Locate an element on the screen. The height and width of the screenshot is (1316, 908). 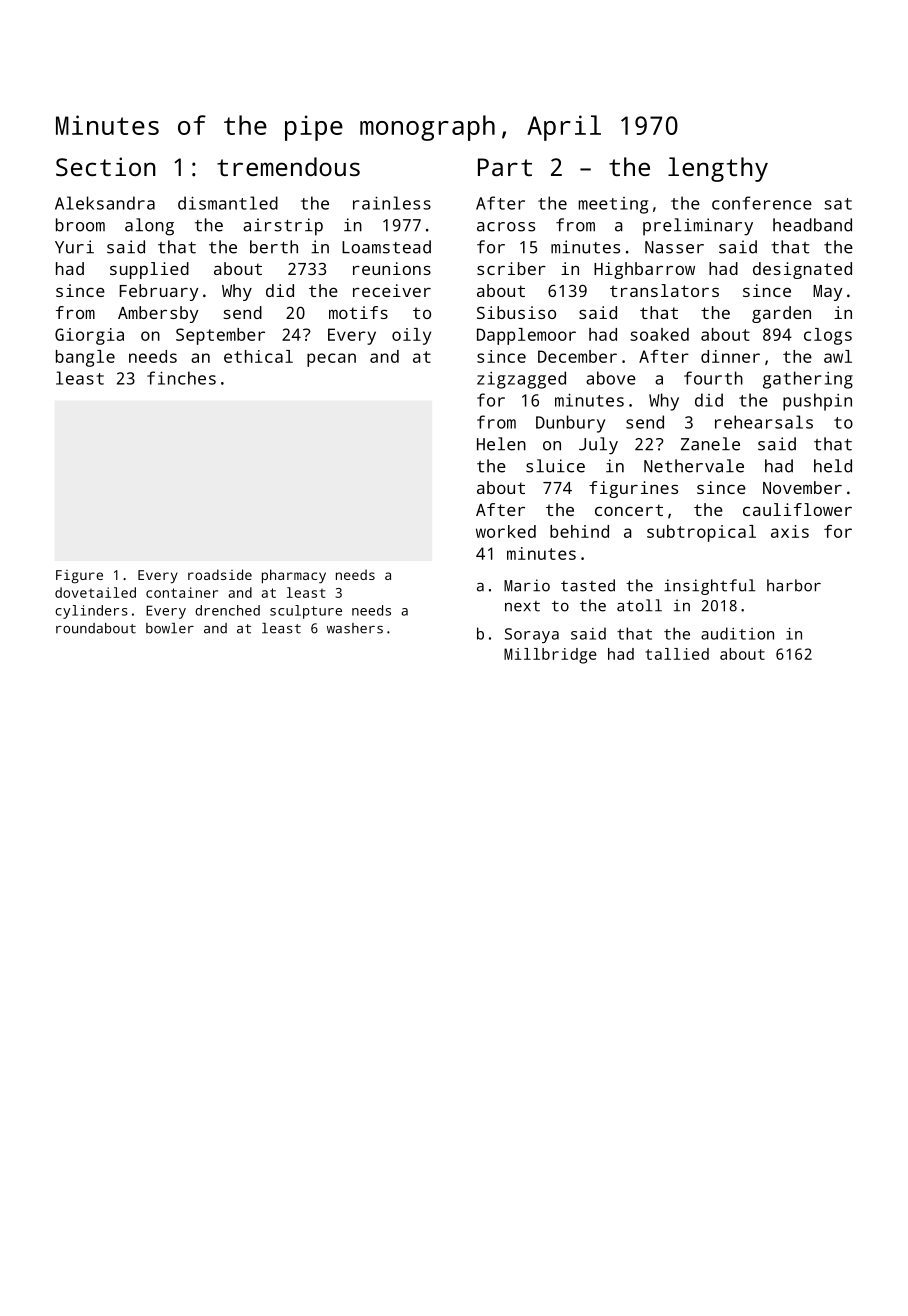
tremendous is located at coordinates (288, 166).
